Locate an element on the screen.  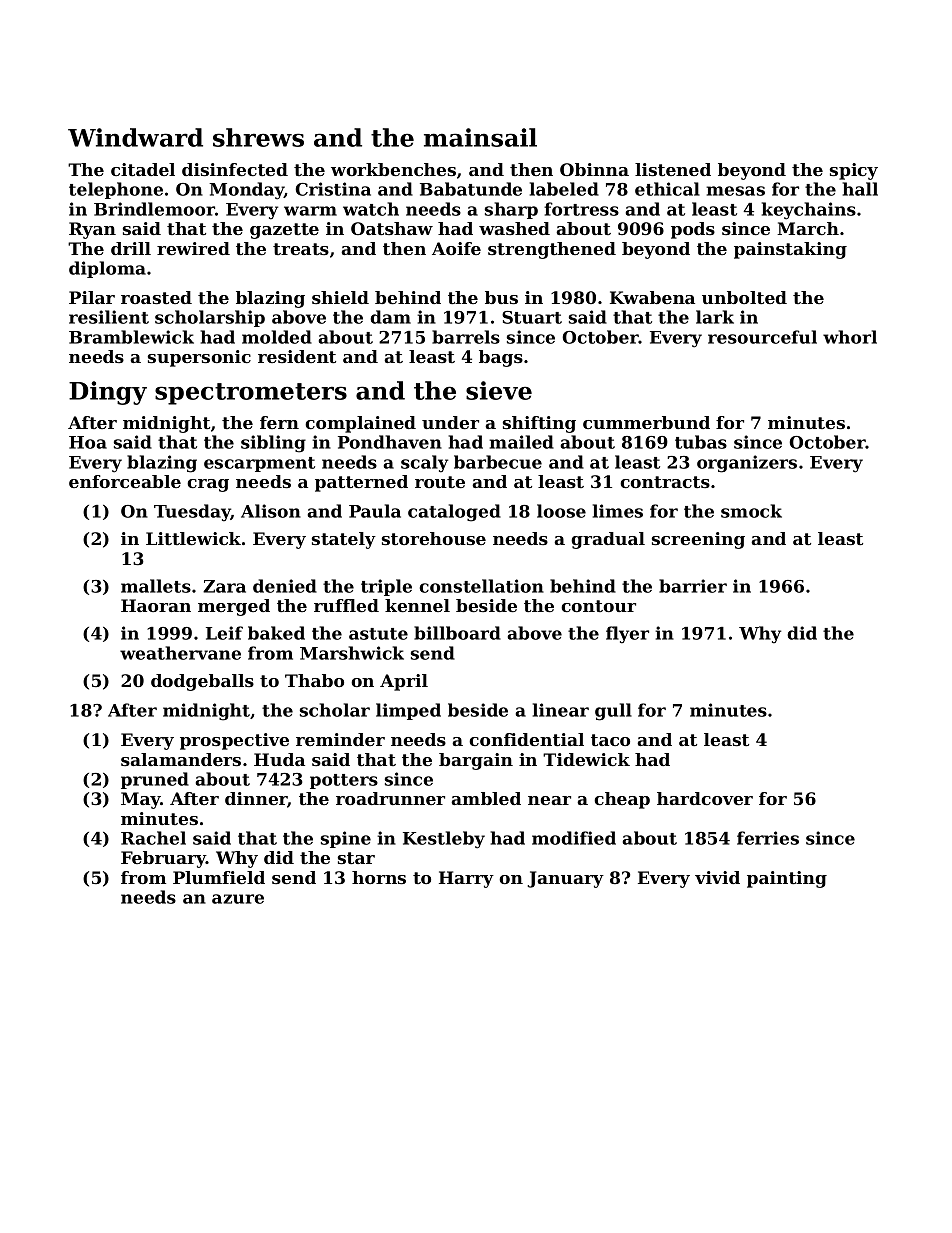
weathervane is located at coordinates (180, 653).
